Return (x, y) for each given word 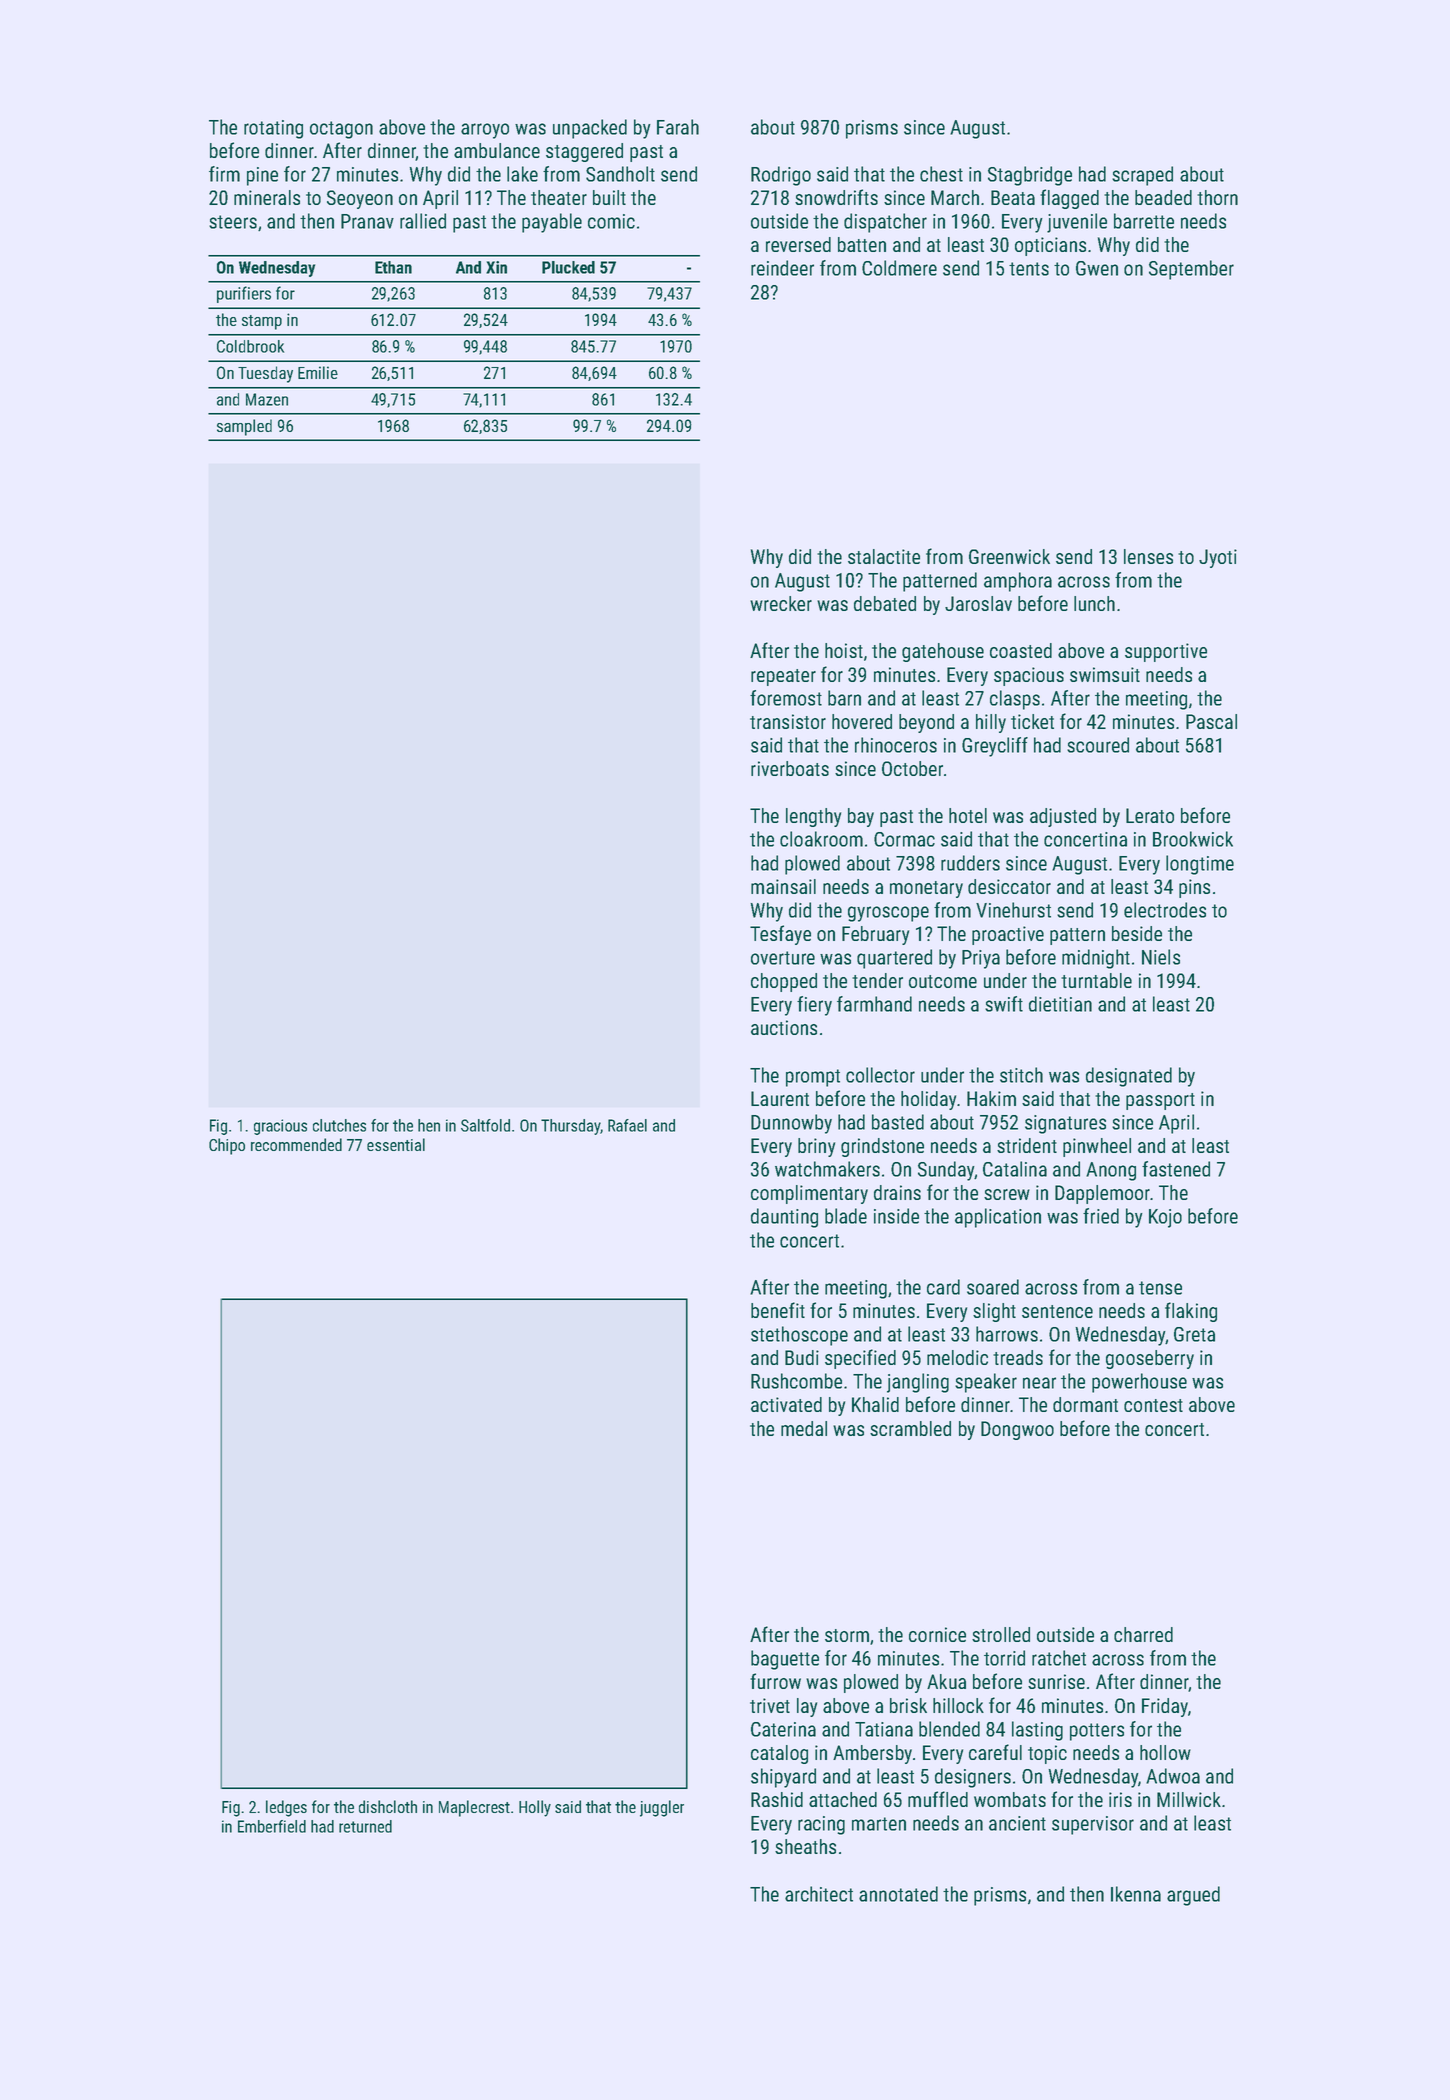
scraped (1142, 176)
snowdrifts (836, 197)
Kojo (1165, 1218)
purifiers (244, 294)
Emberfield (272, 1826)
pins (1194, 888)
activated (786, 1404)
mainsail (783, 886)
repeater (783, 677)
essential (396, 1144)
